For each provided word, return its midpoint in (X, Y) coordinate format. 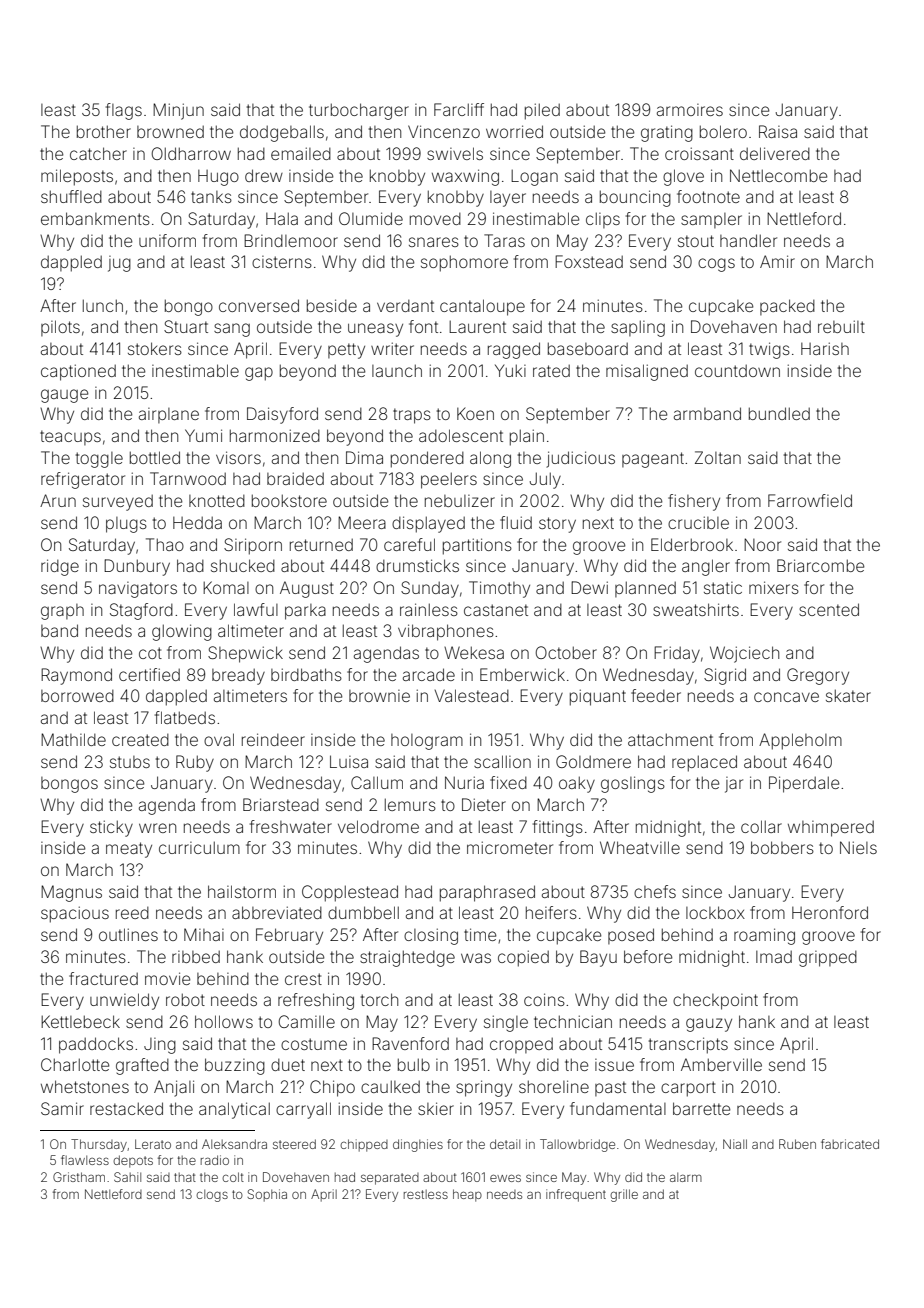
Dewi (589, 587)
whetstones (85, 1086)
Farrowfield (810, 500)
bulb (414, 1064)
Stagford (141, 611)
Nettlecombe (778, 175)
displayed (428, 524)
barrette (701, 1108)
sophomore (464, 263)
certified (149, 674)
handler (748, 240)
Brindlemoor (291, 240)
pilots (60, 328)
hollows (224, 1021)
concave (786, 697)
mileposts (77, 177)
